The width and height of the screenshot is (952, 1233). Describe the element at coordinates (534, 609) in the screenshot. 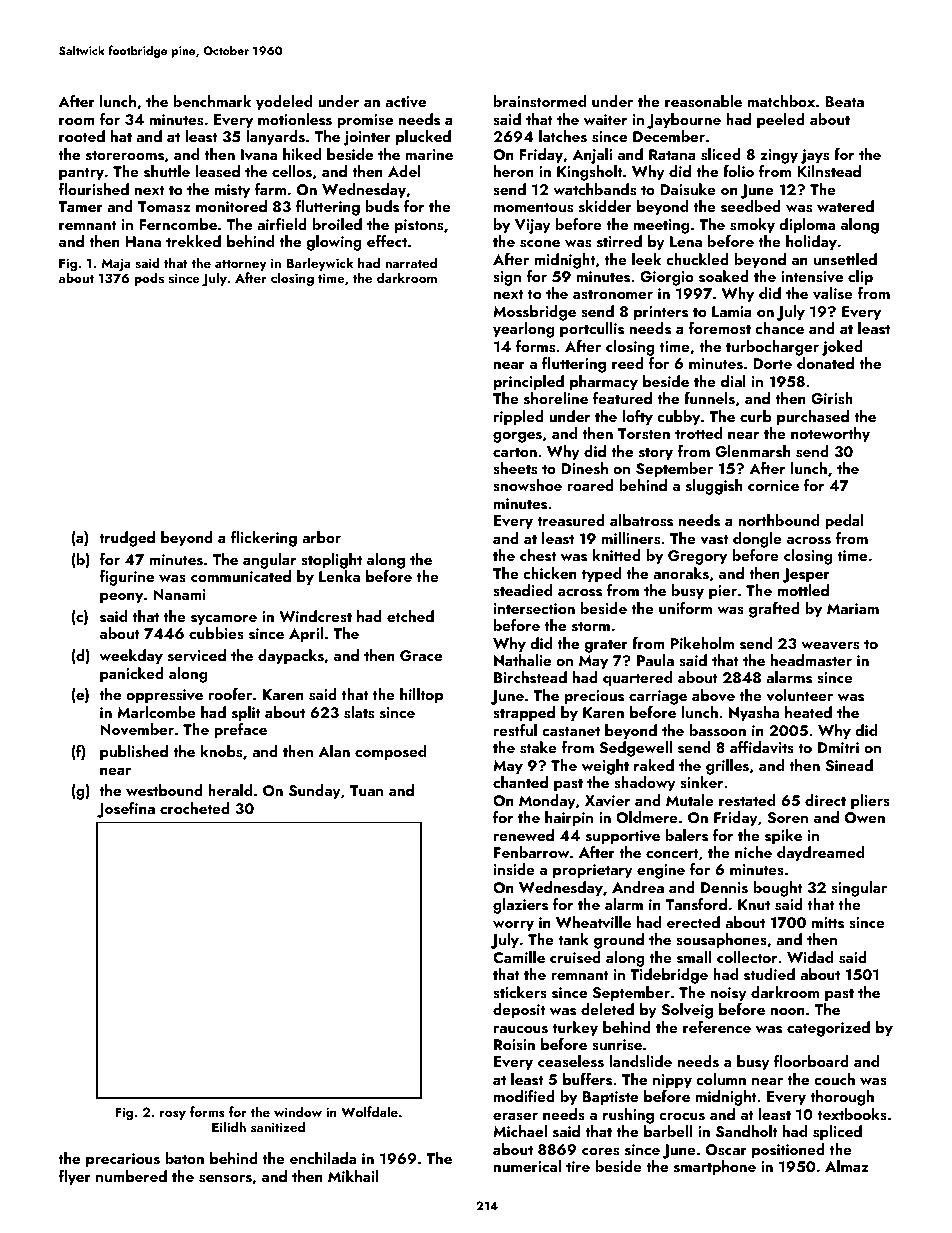

I see `intersection` at that location.
